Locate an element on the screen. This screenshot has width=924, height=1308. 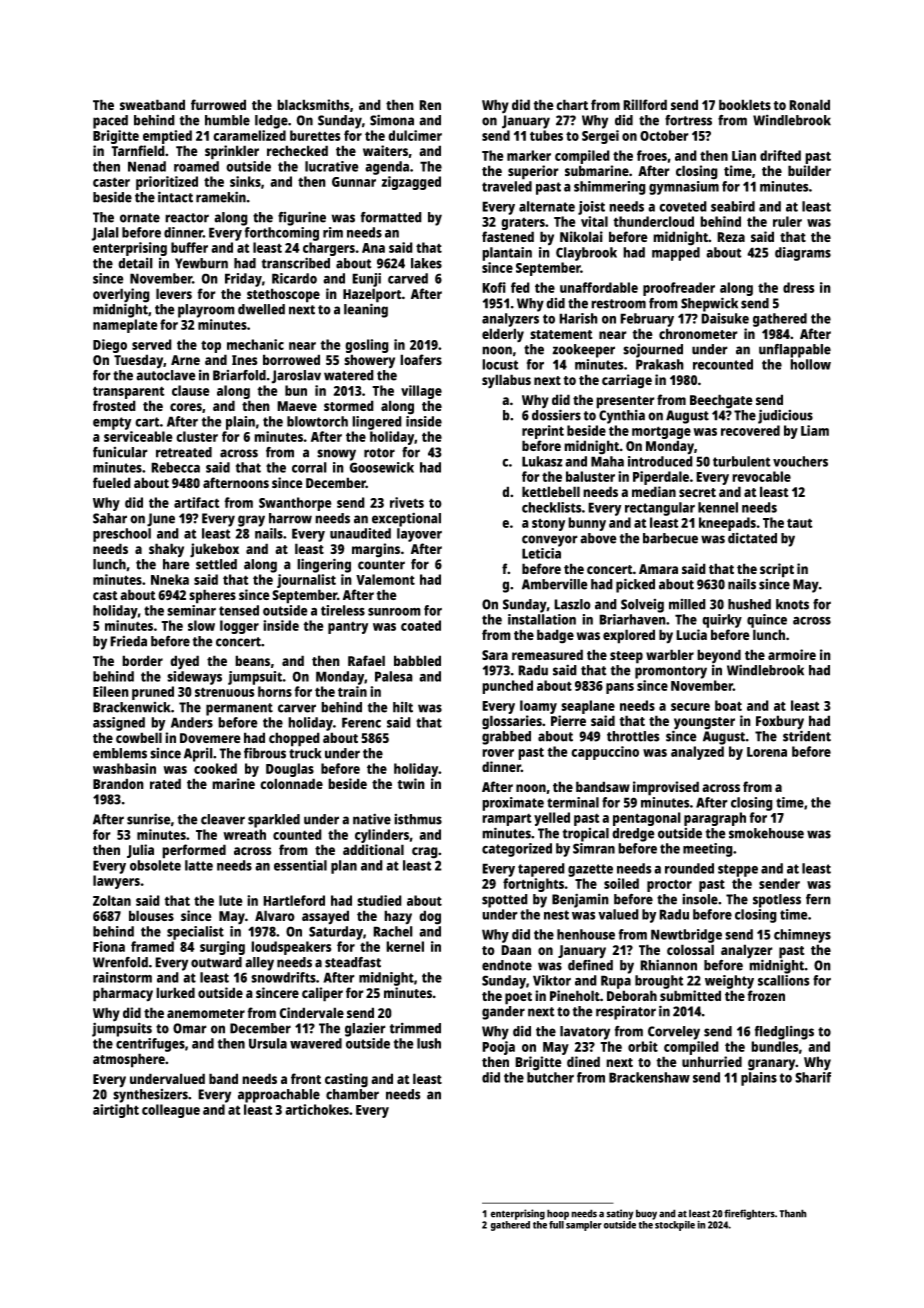
Ursula is located at coordinates (268, 1043).
